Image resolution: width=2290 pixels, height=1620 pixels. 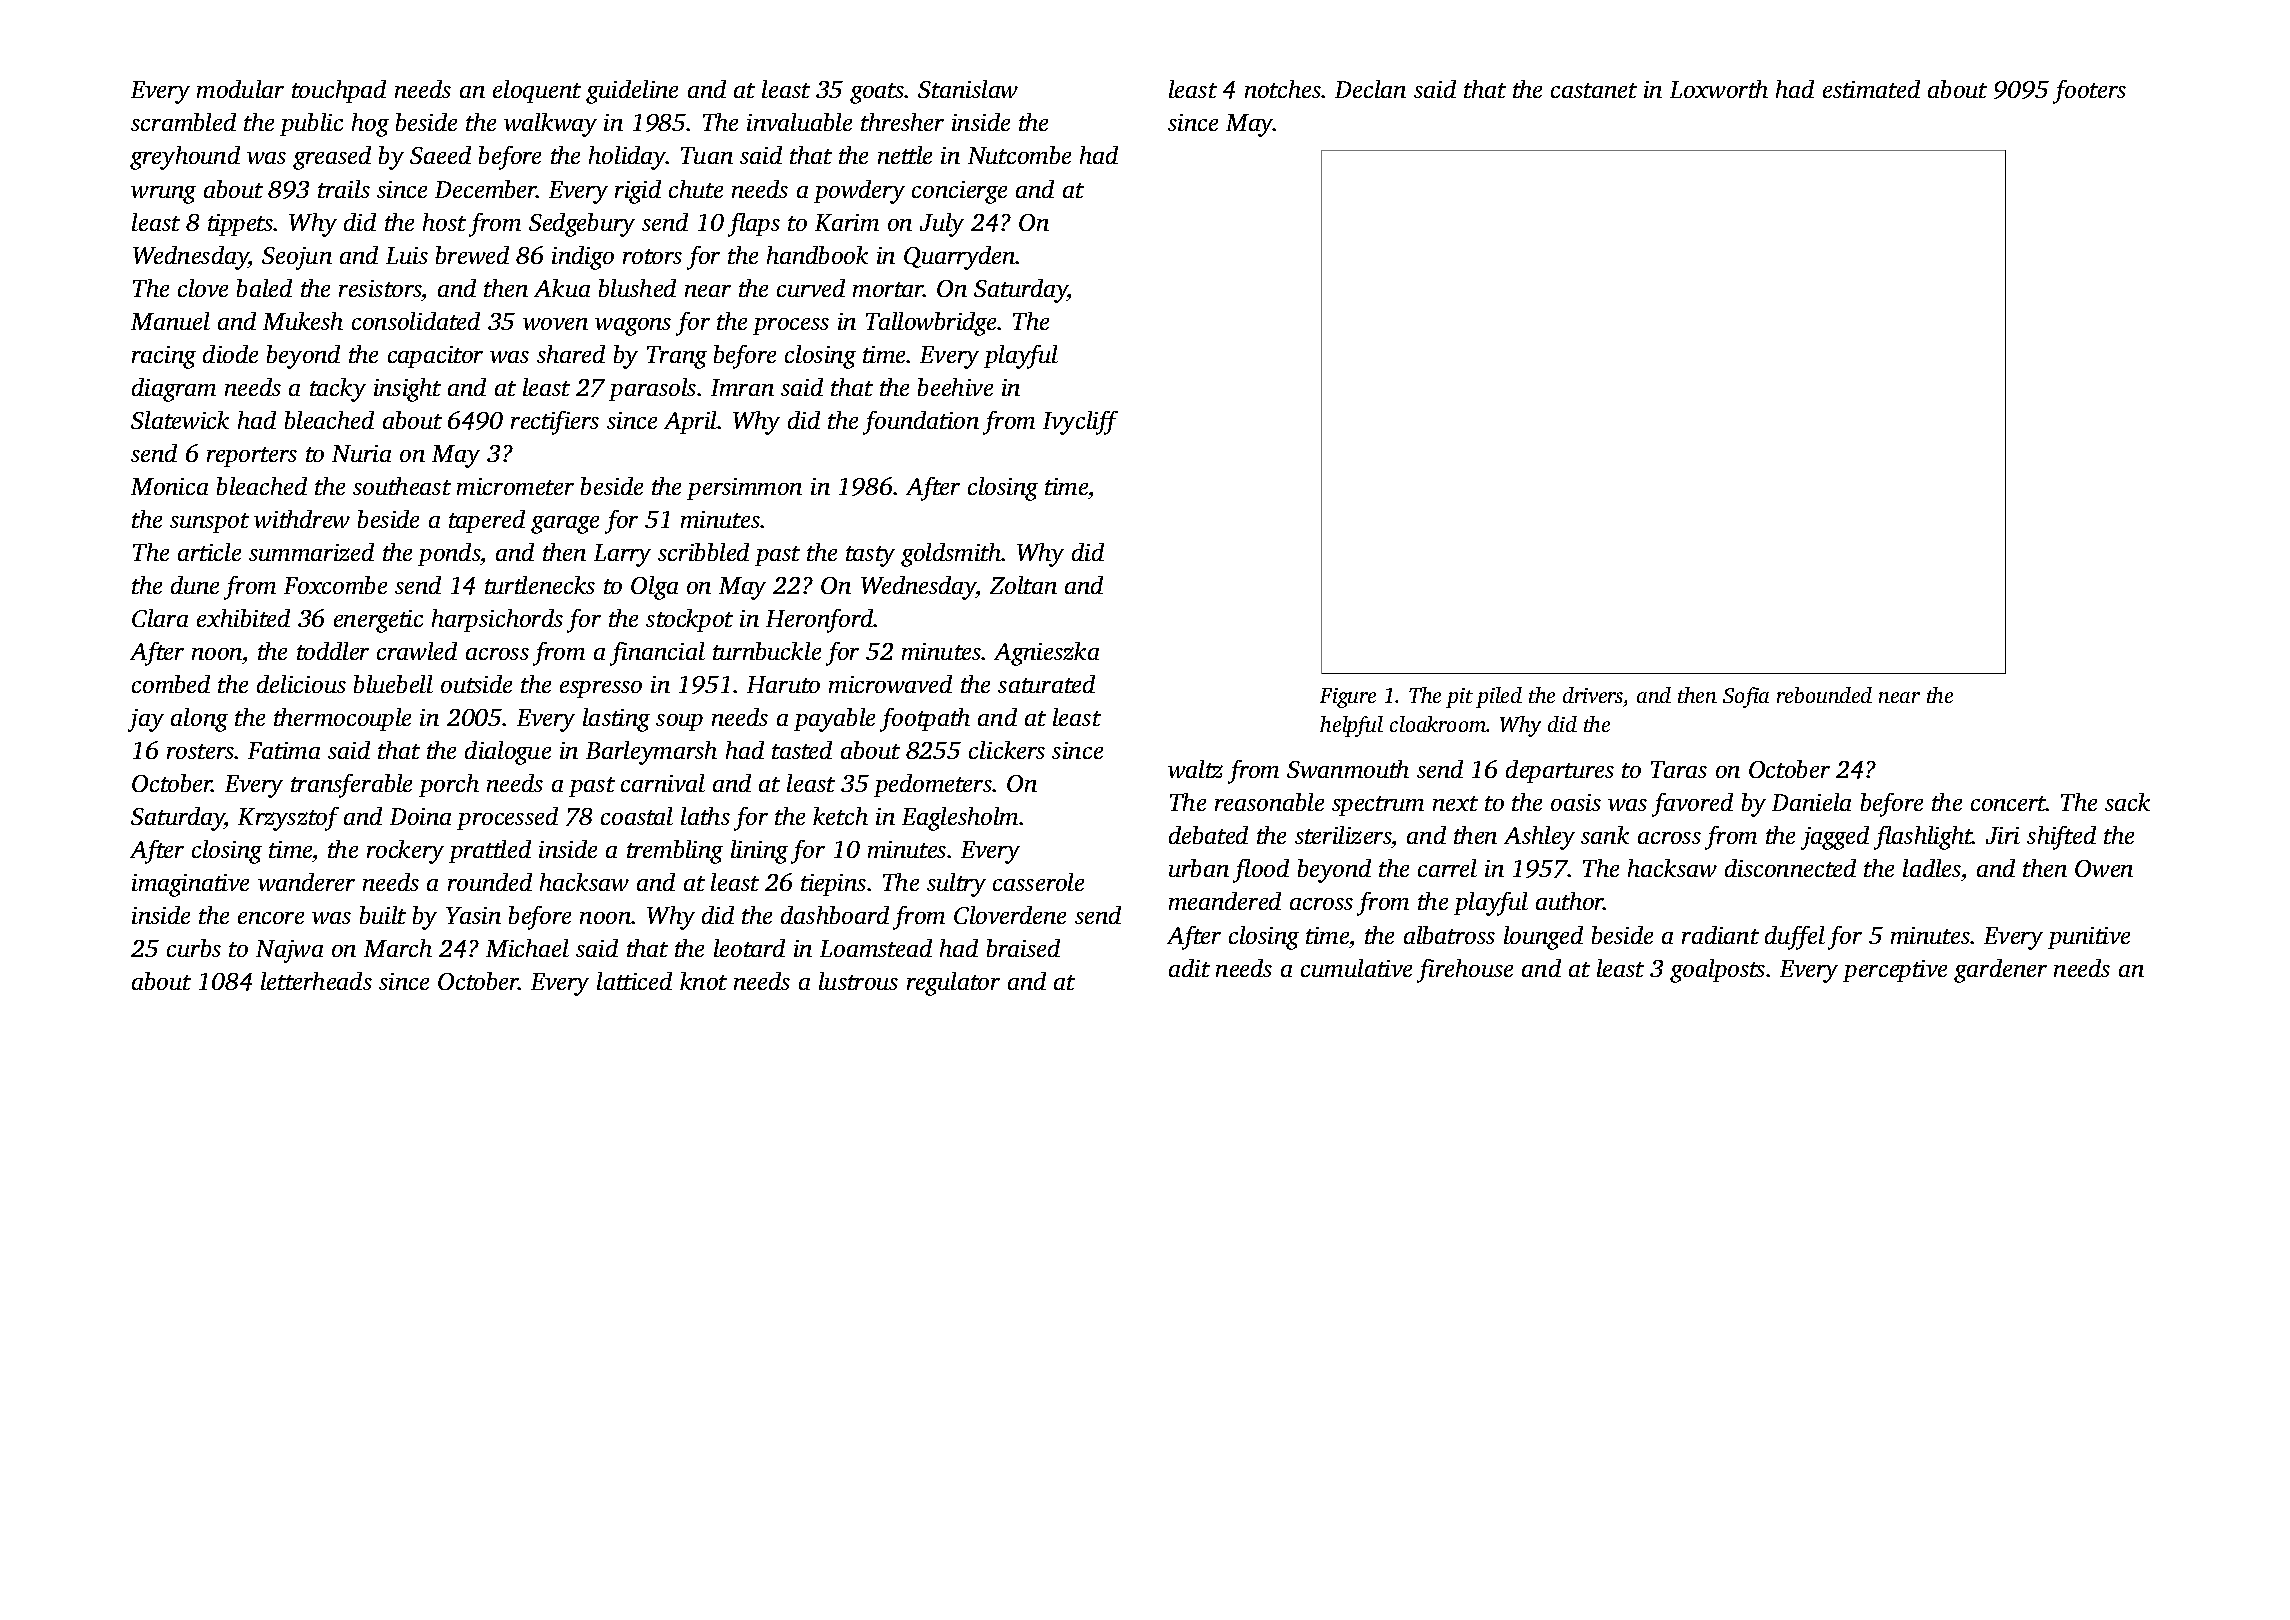 What do you see at coordinates (1824, 695) in the screenshot?
I see `rebounded` at bounding box center [1824, 695].
